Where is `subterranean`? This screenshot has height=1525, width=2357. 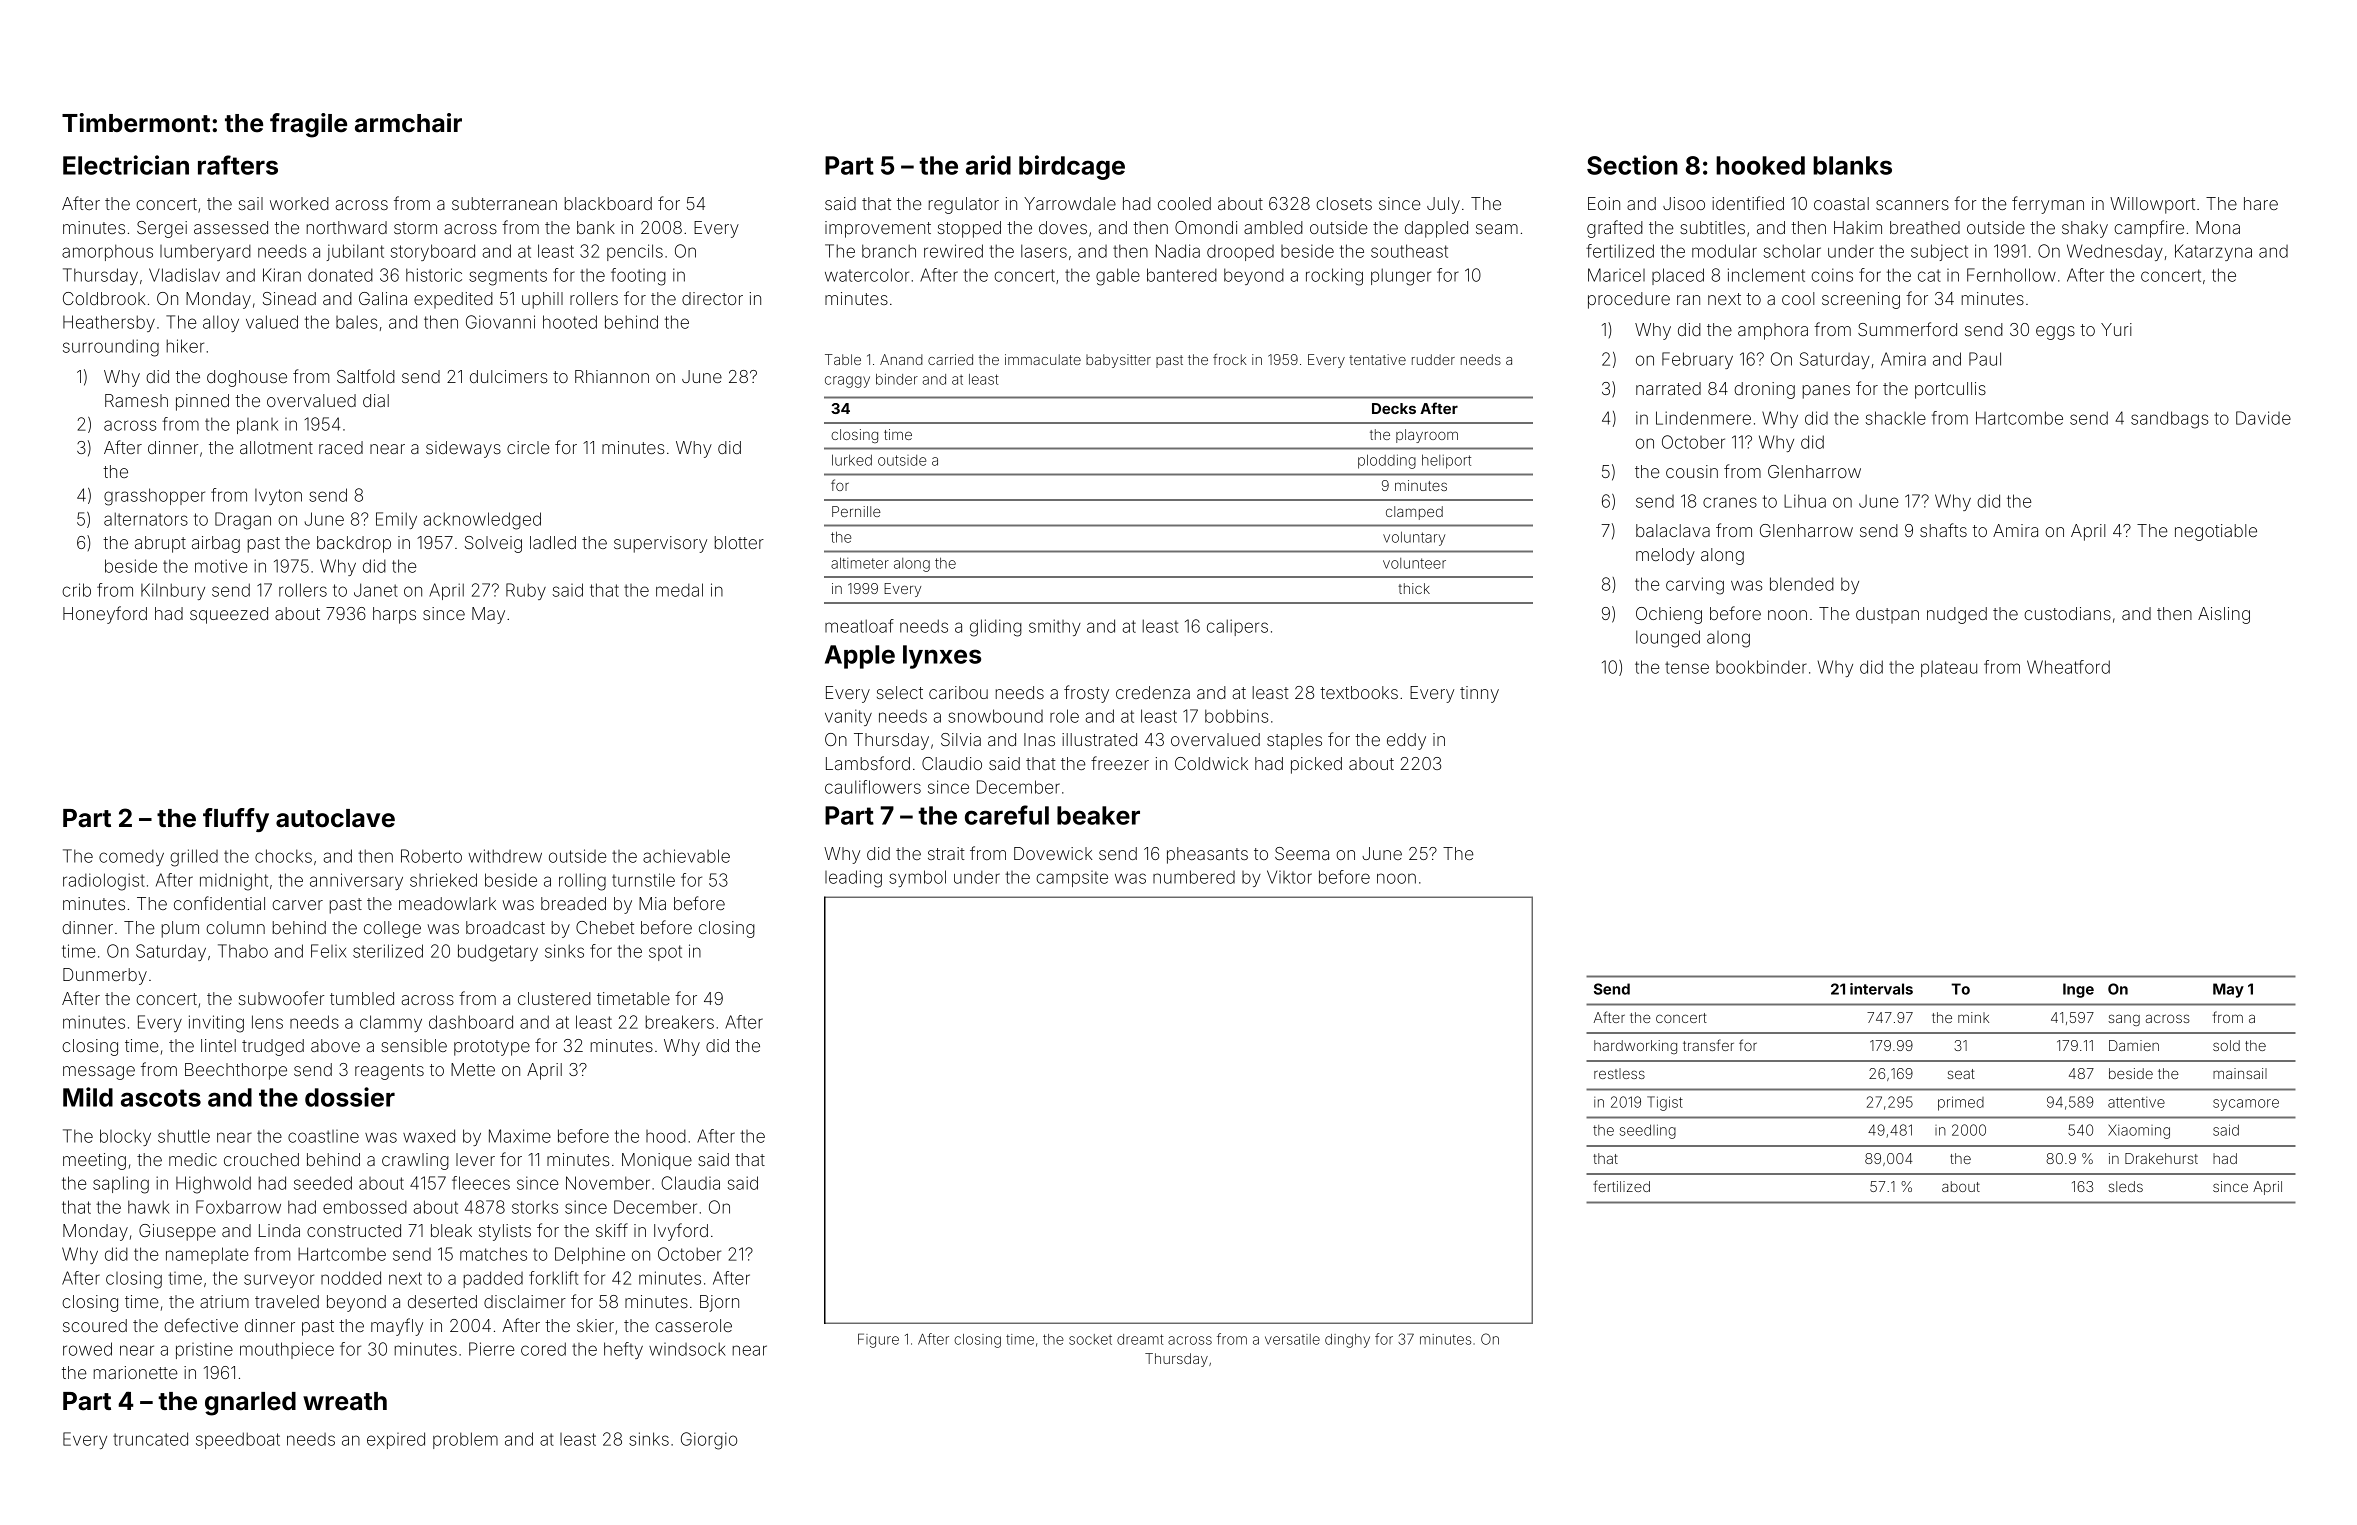
subterranean is located at coordinates (504, 203).
